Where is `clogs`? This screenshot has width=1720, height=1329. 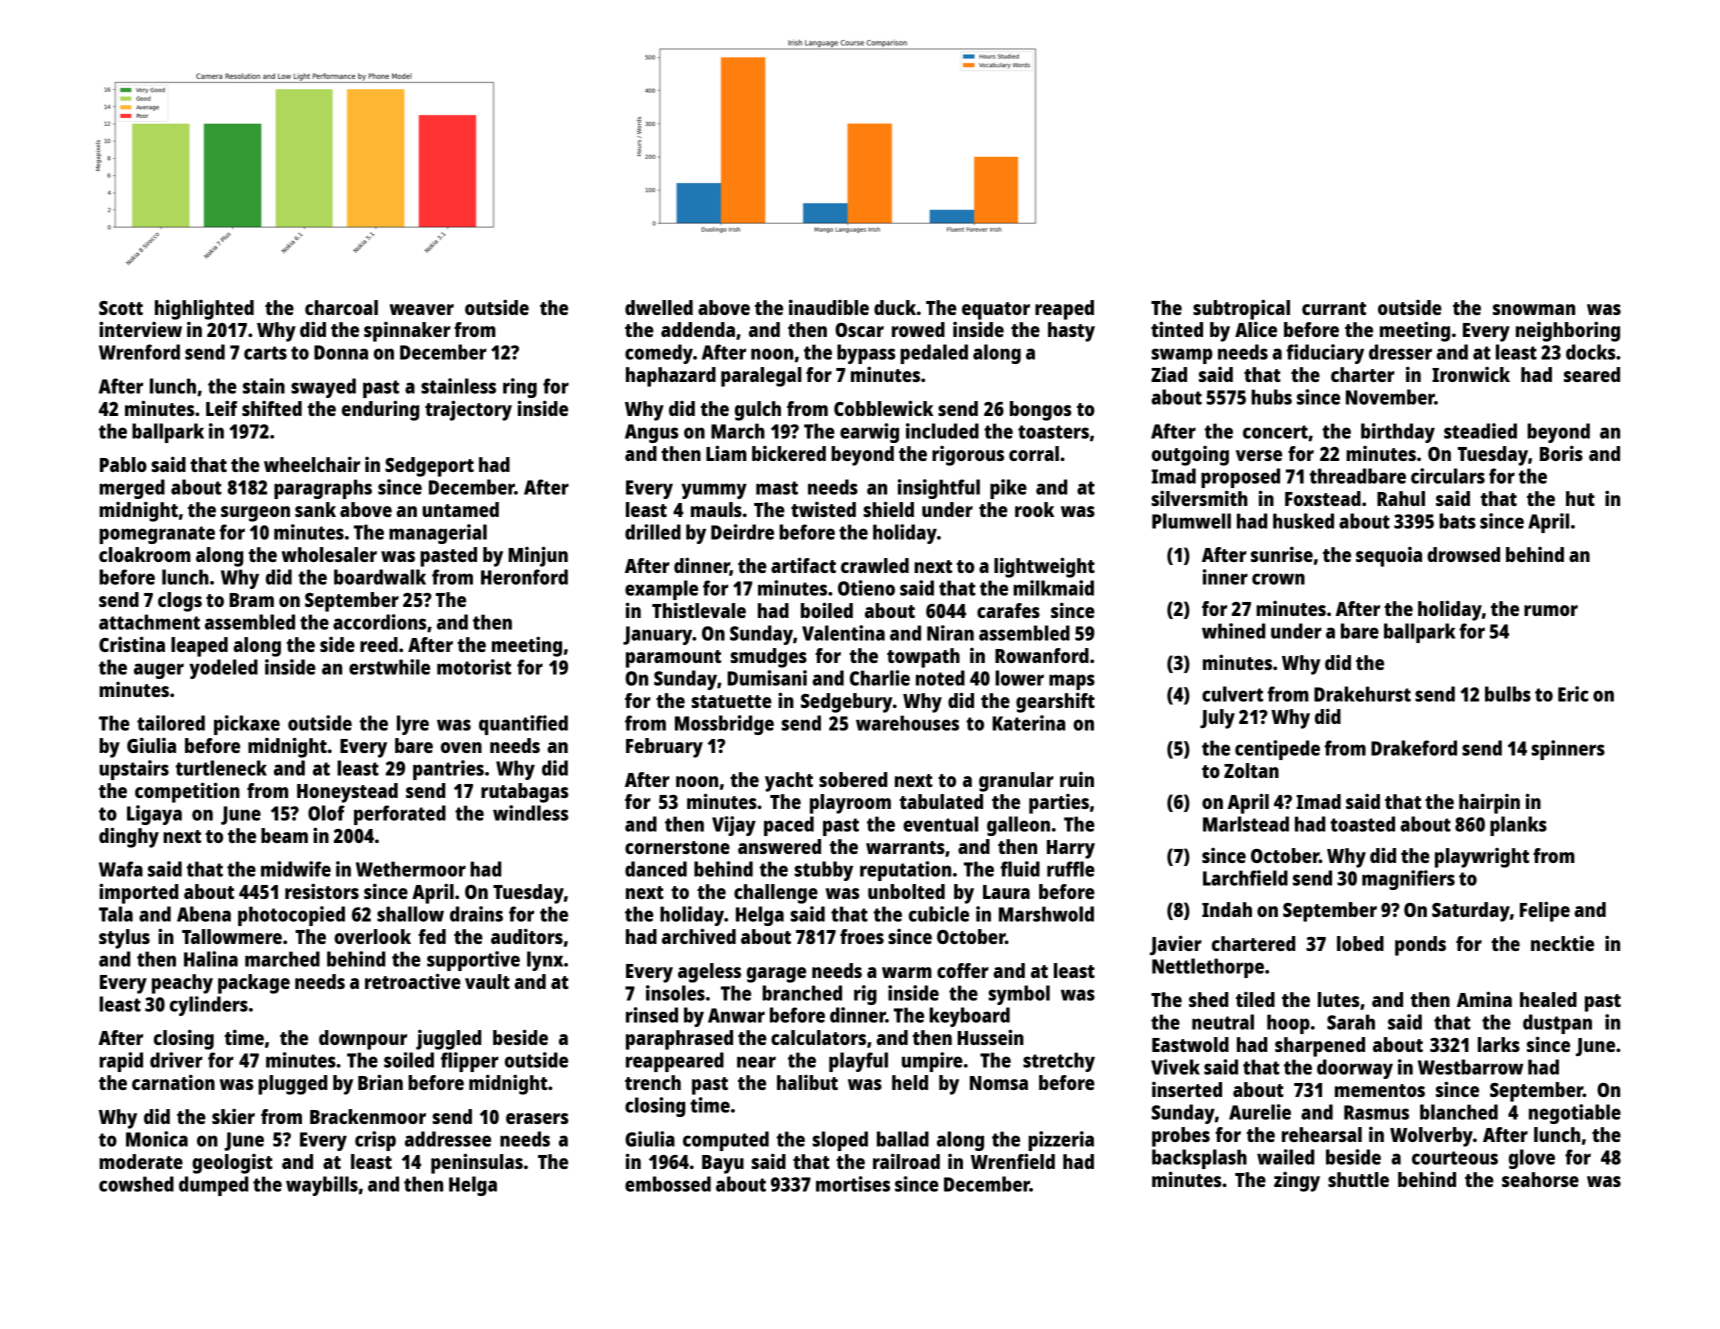 clogs is located at coordinates (180, 602).
